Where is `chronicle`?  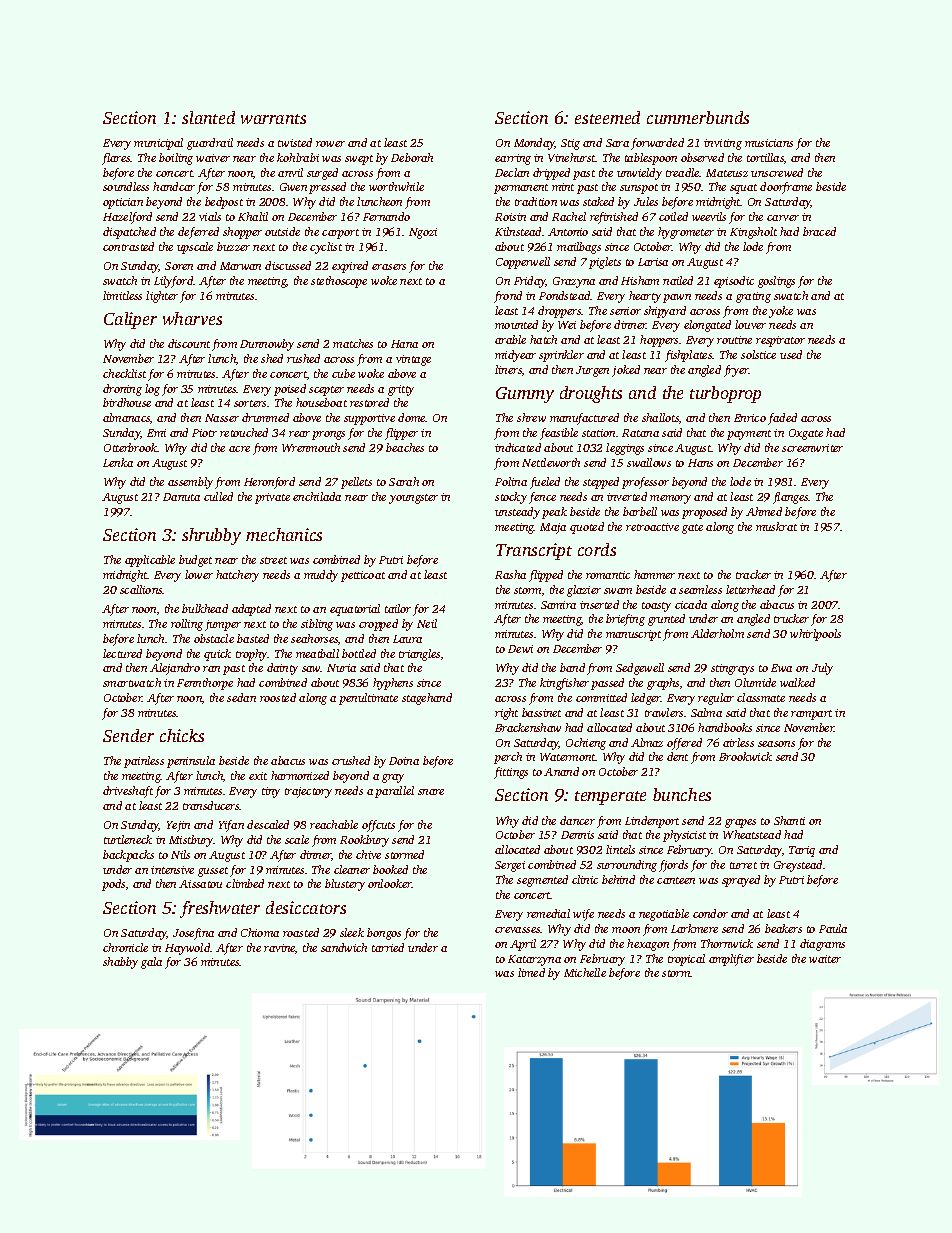
chronicle is located at coordinates (125, 947).
